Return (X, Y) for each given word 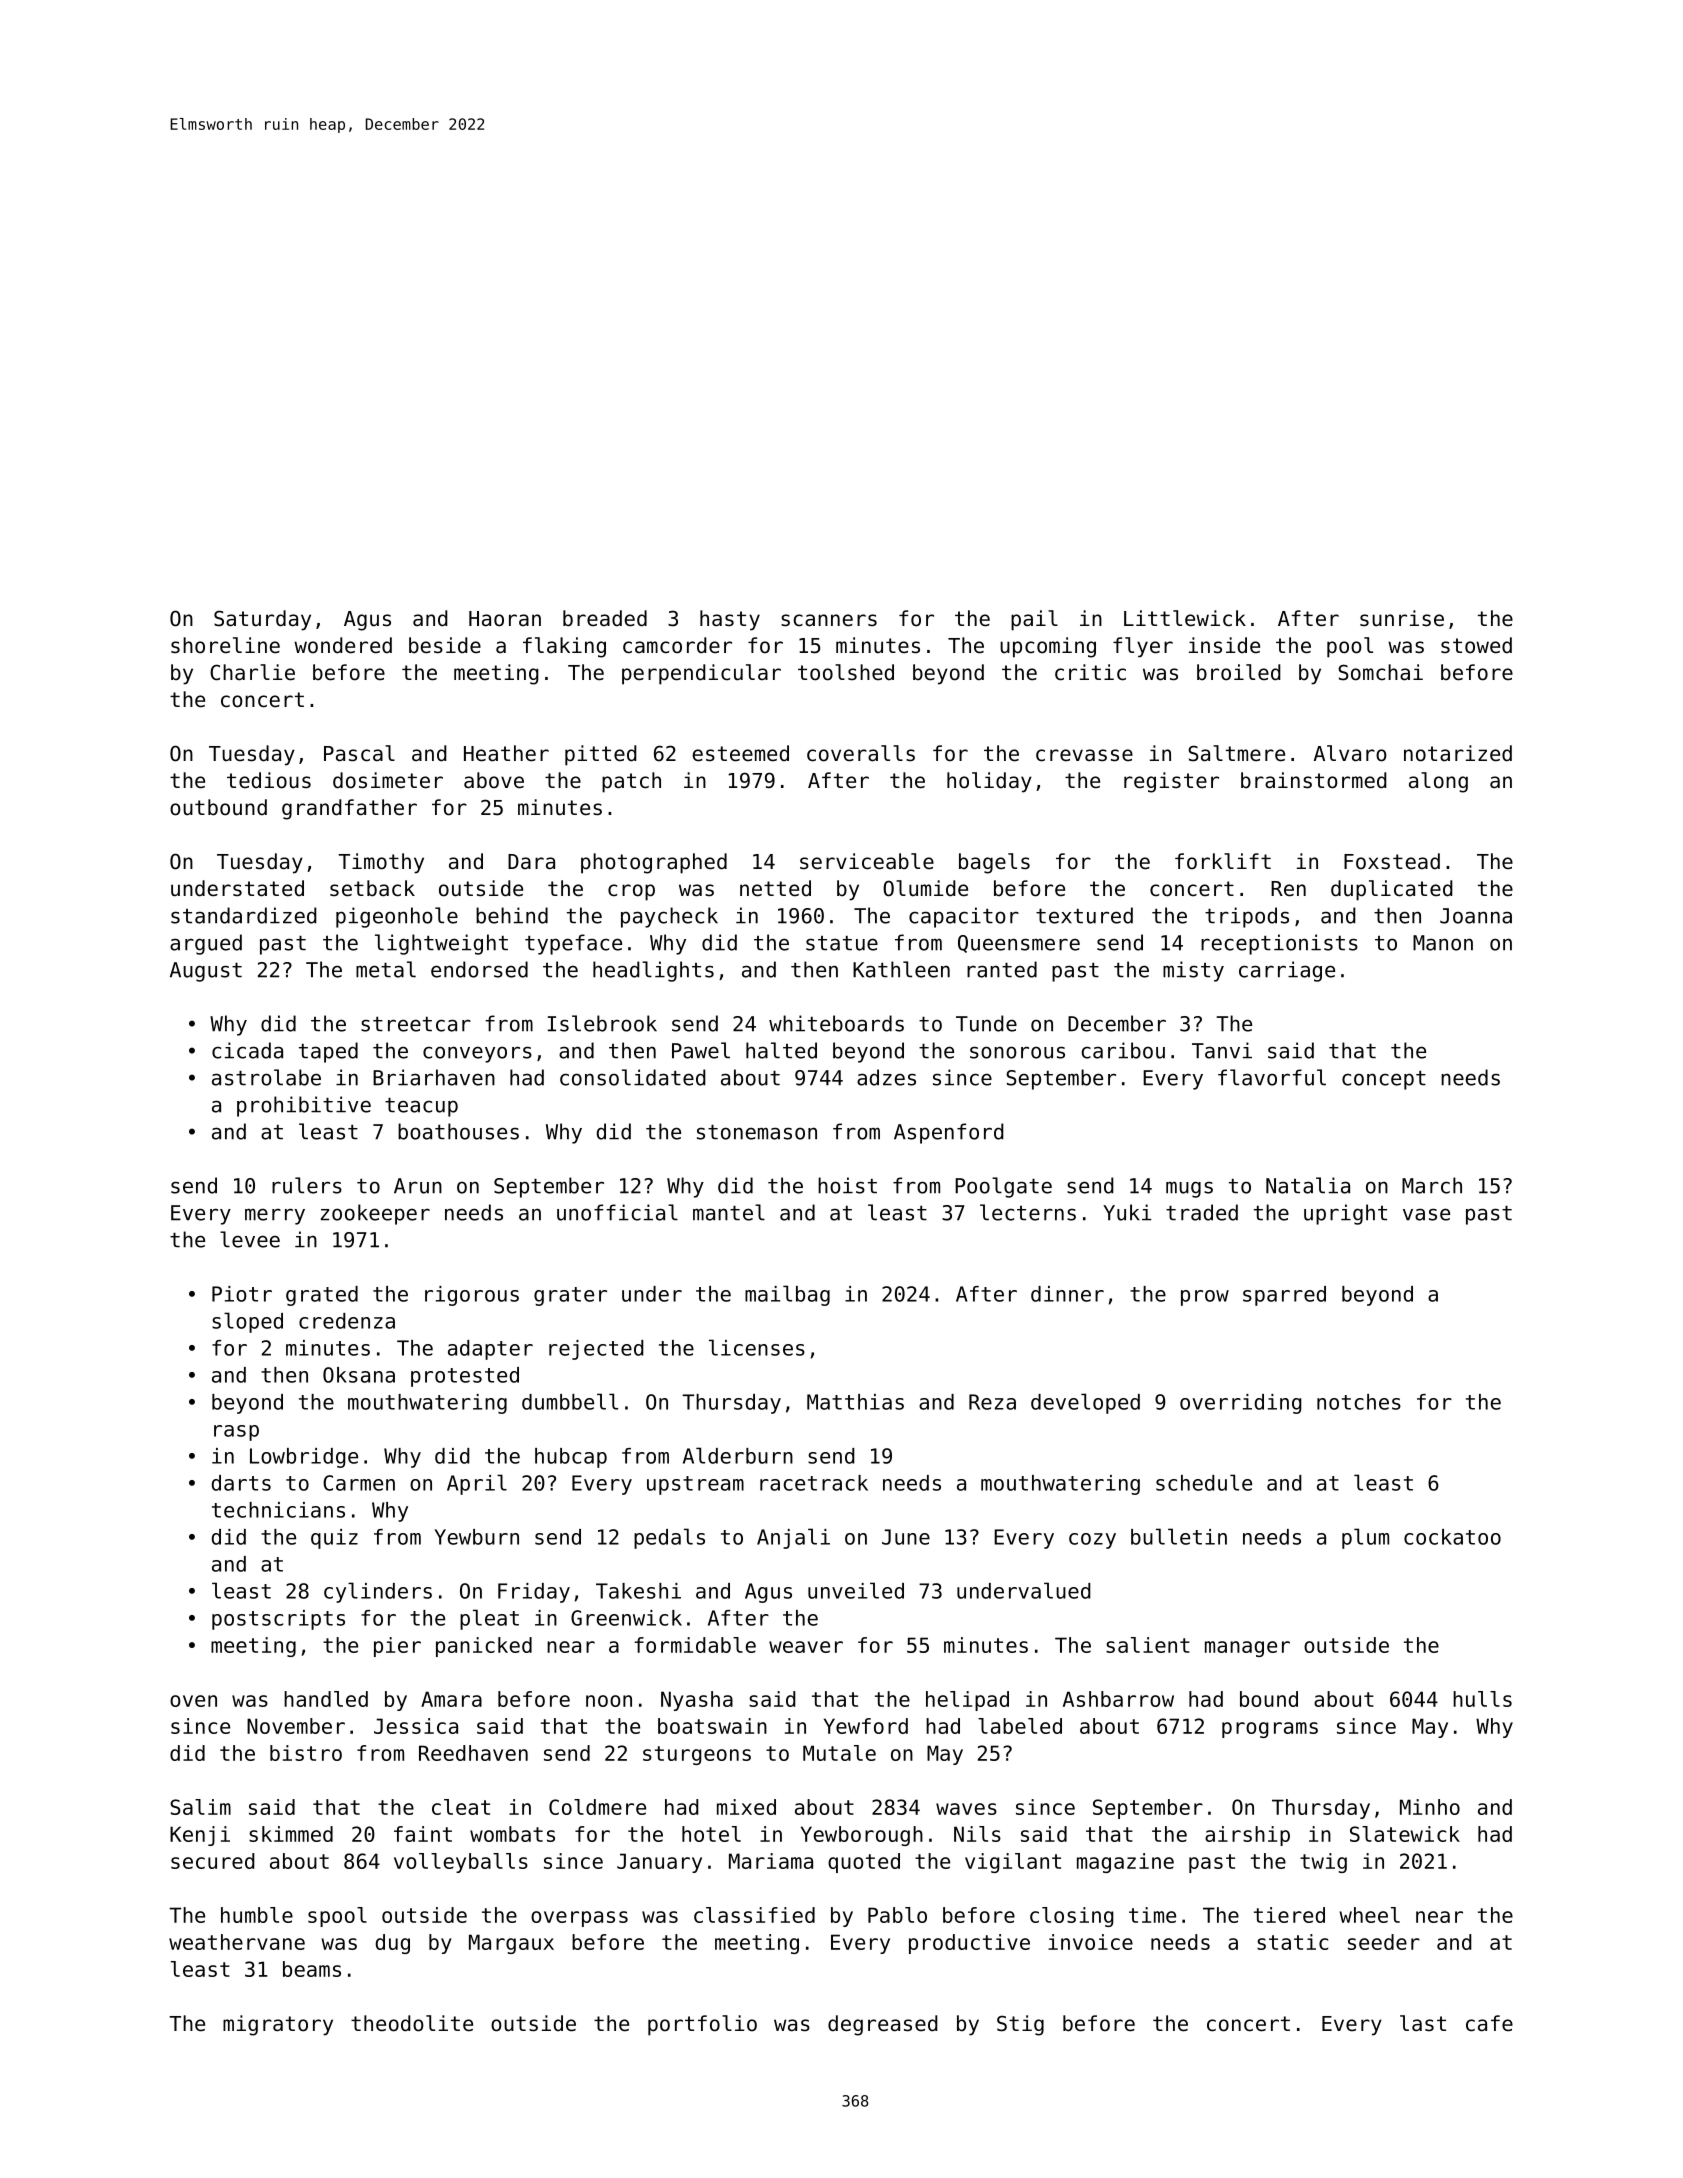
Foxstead (1392, 861)
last (1423, 2023)
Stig (1020, 2025)
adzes (886, 1077)
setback (372, 888)
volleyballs (461, 1863)
